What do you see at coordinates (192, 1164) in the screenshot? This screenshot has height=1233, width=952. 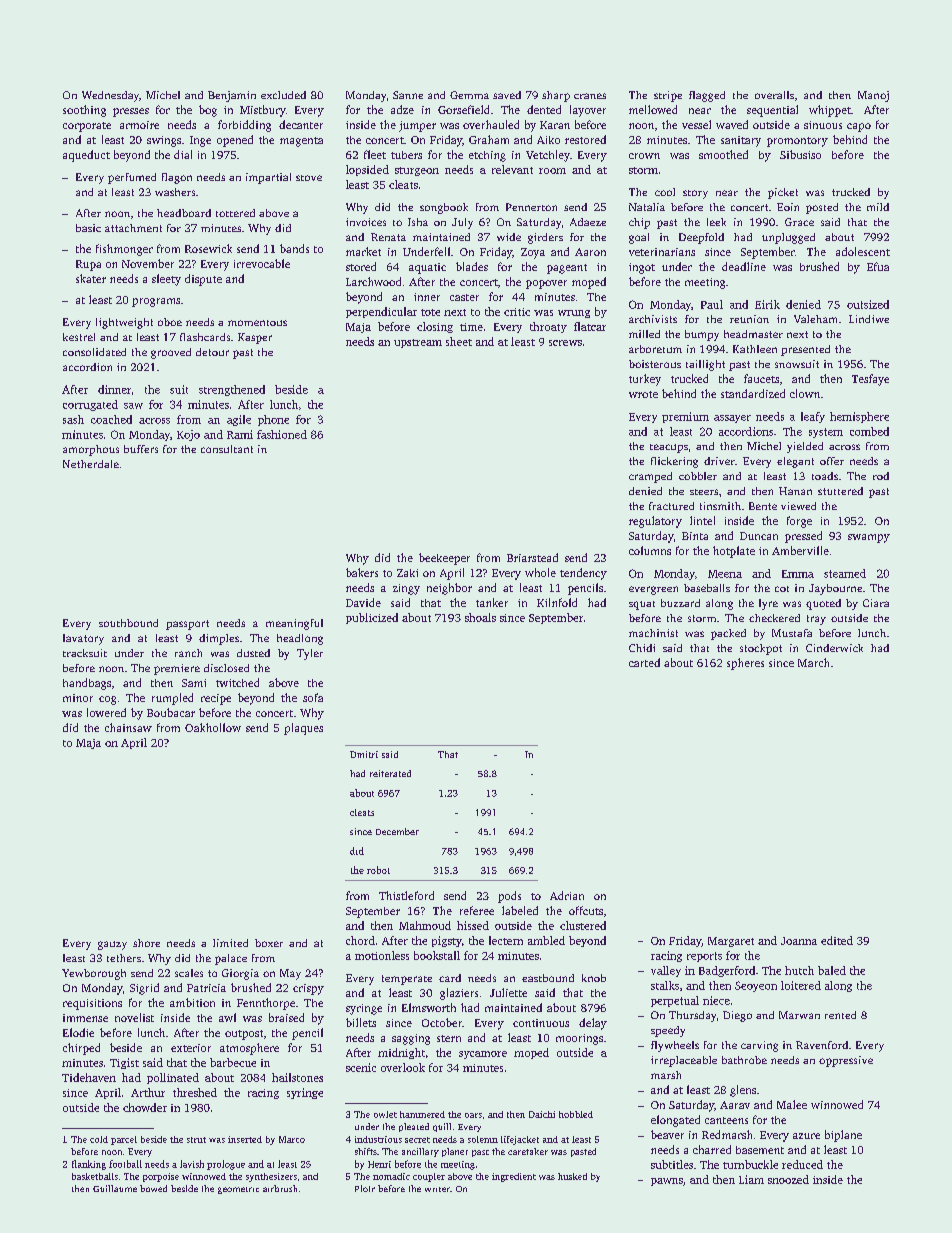 I see `lavish` at bounding box center [192, 1164].
